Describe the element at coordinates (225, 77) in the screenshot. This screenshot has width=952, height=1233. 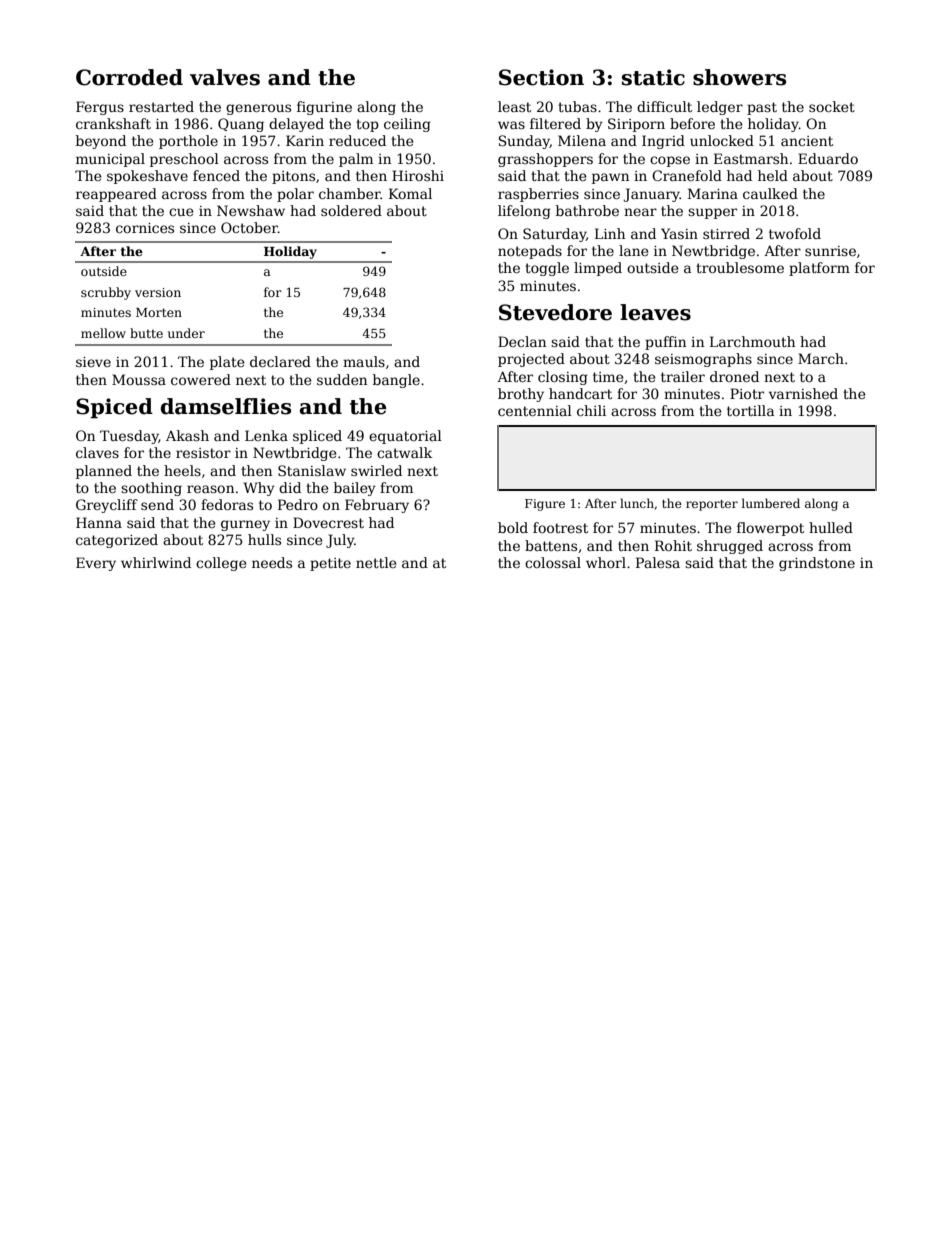
I see `valves` at that location.
